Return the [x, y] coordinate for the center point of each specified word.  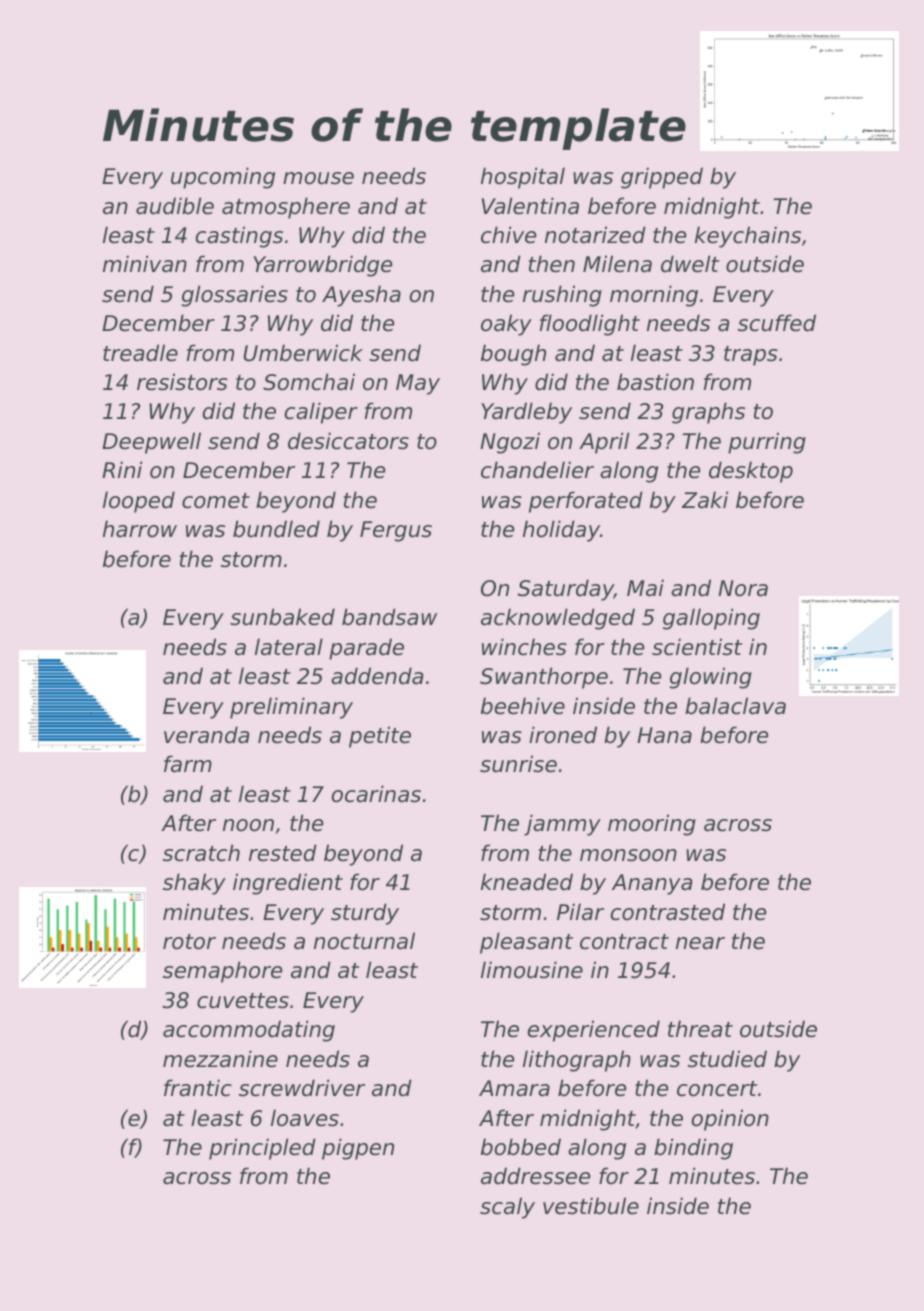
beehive [523, 706]
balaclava [735, 706]
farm [188, 764]
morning [654, 296]
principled [262, 1149]
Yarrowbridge [322, 266]
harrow [140, 529]
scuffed [777, 323]
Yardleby [526, 413]
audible [175, 206]
